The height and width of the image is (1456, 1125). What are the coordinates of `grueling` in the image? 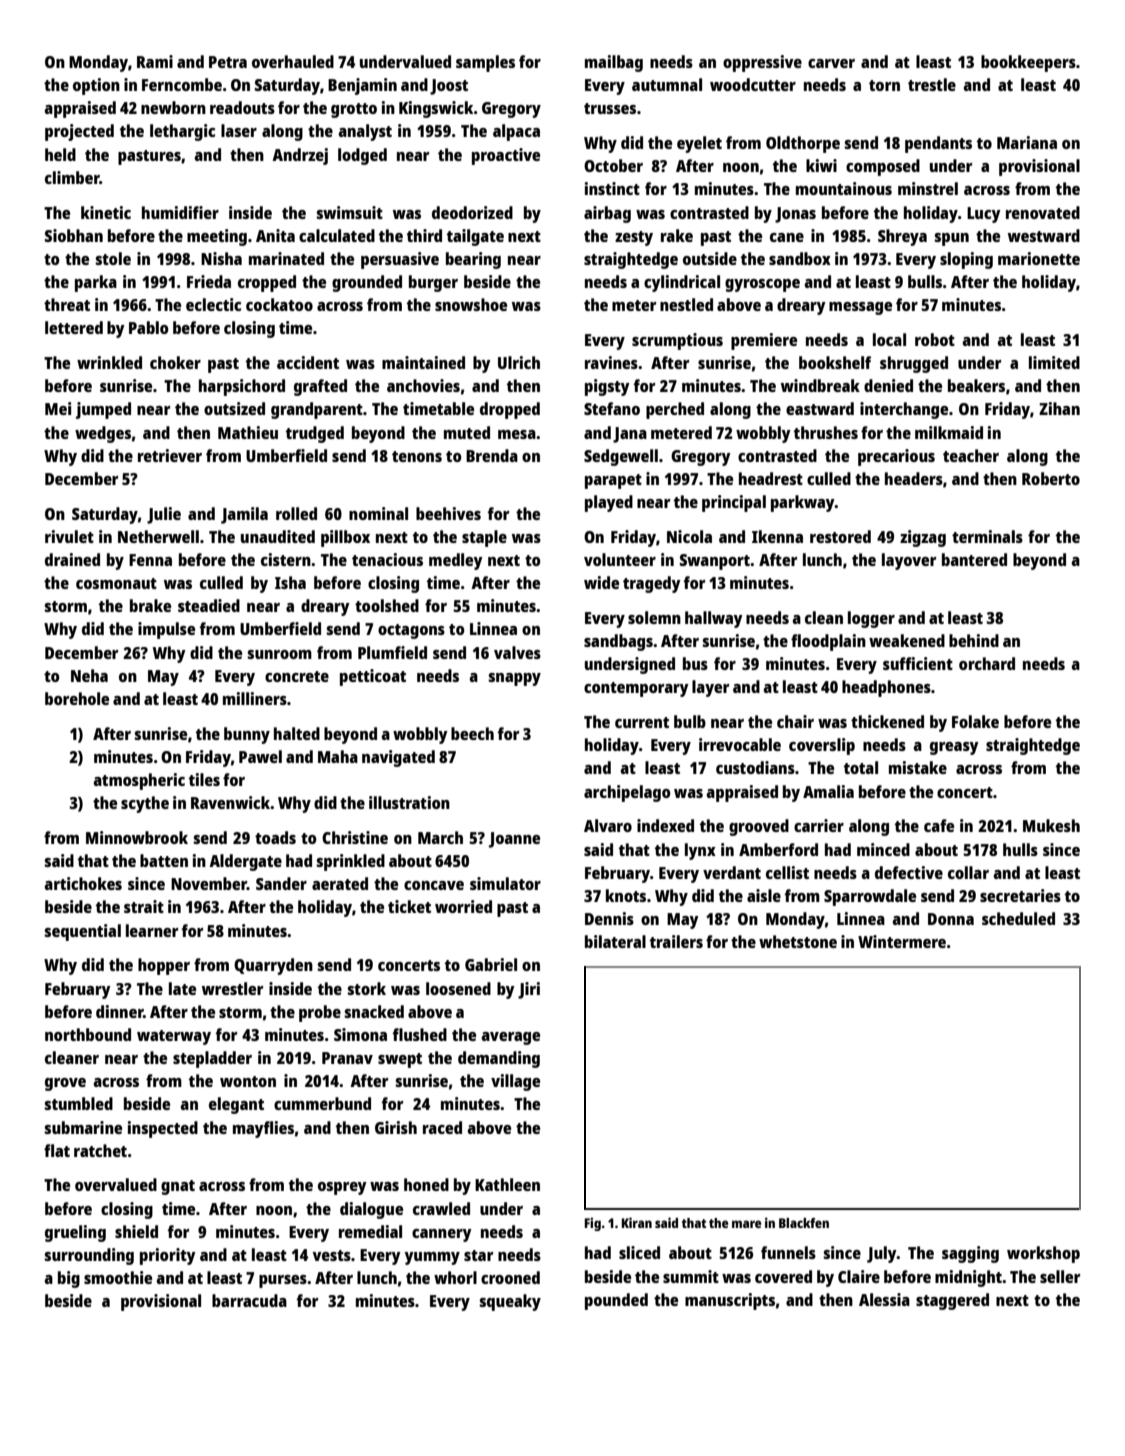 It's located at (75, 1233).
